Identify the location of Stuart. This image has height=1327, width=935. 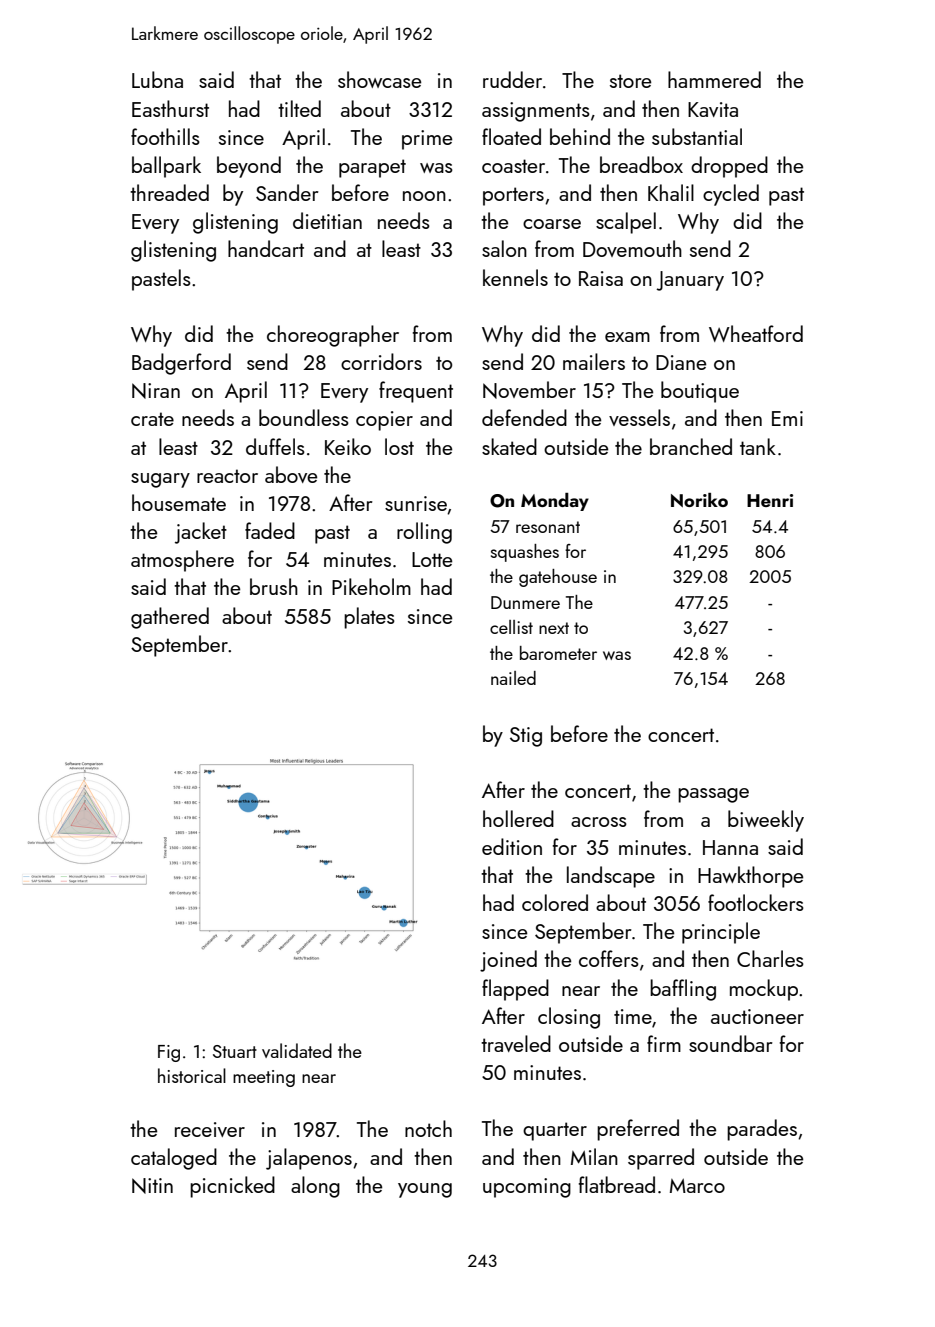
(235, 1051).
